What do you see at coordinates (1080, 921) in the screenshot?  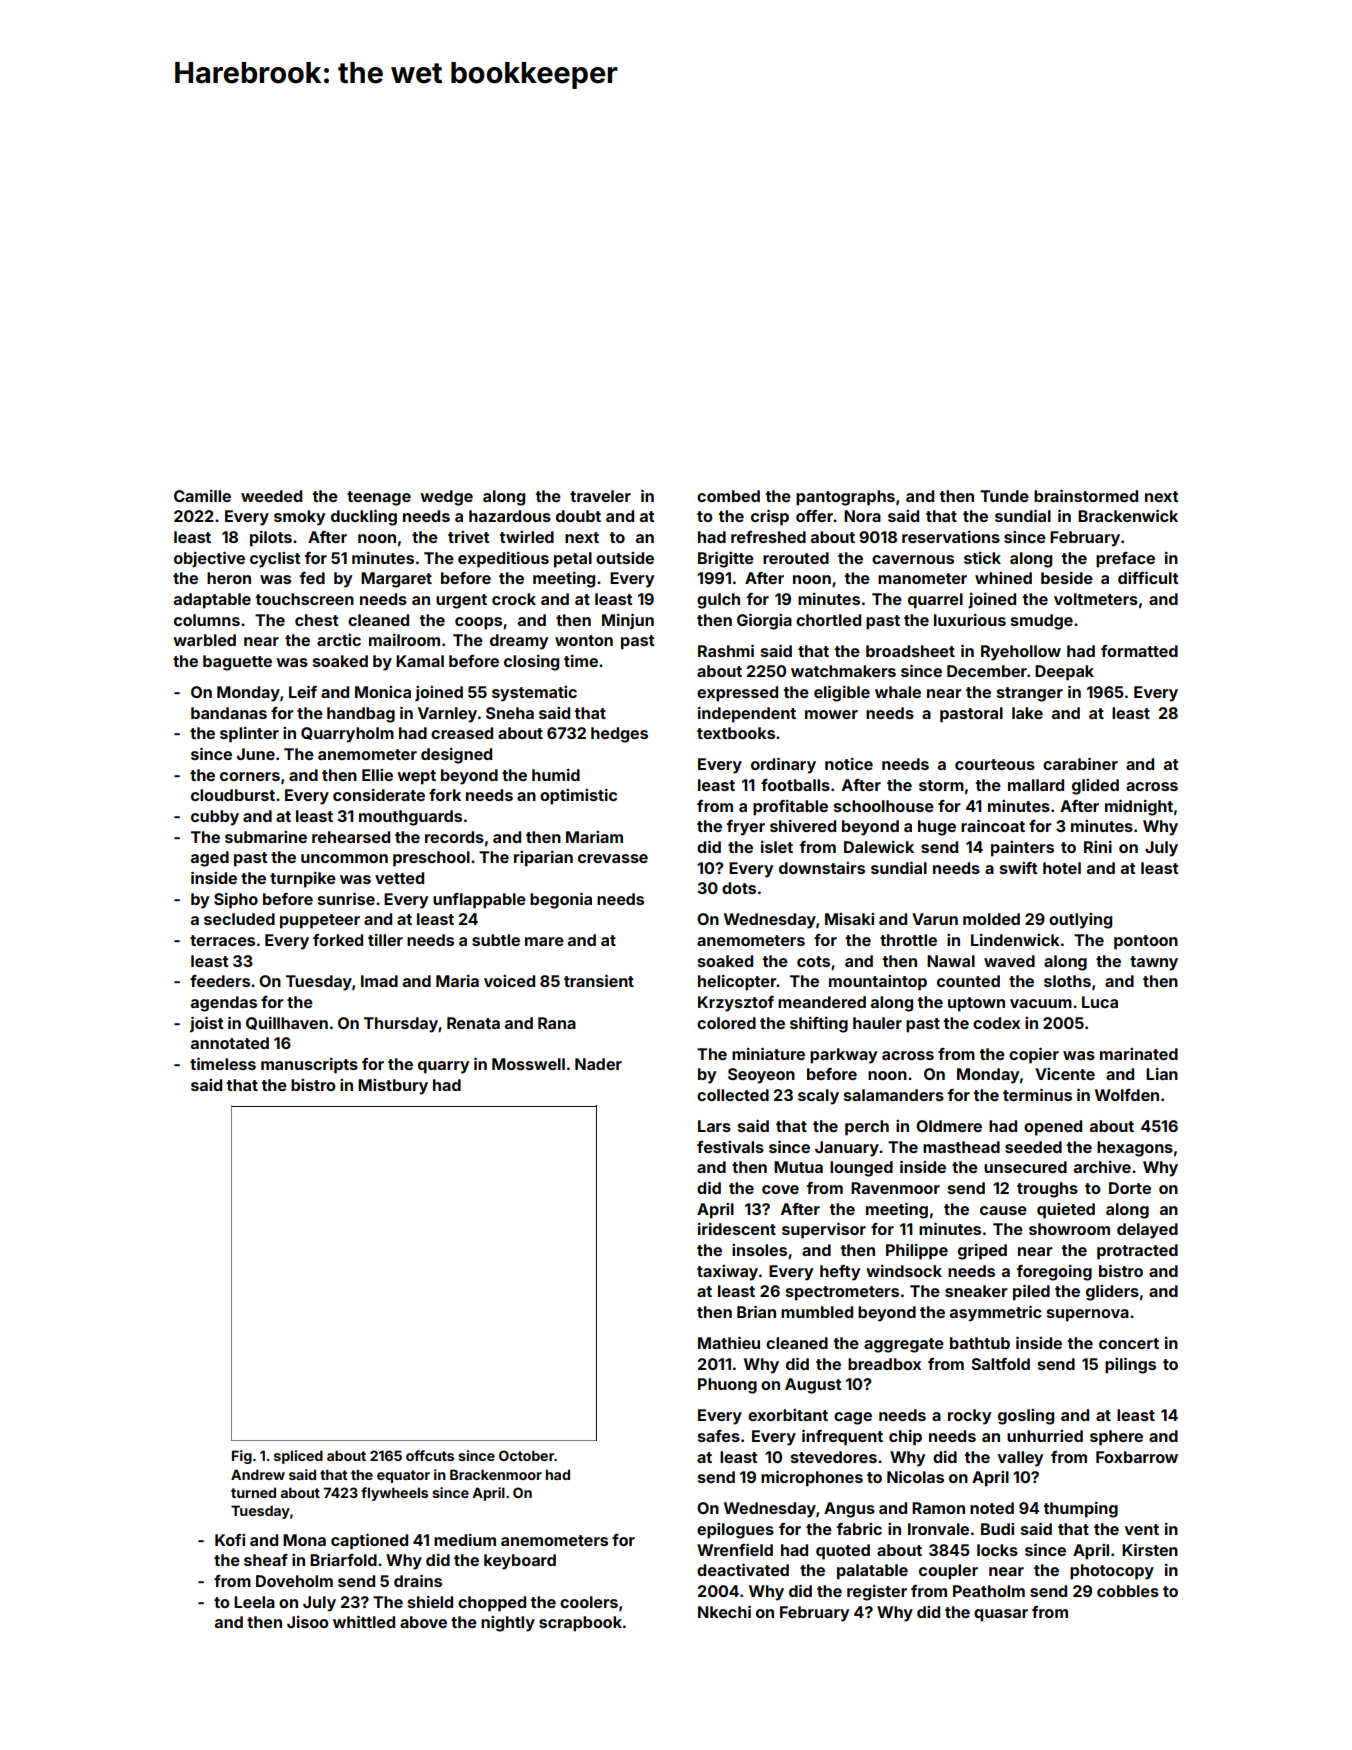 I see `outlying` at bounding box center [1080, 921].
